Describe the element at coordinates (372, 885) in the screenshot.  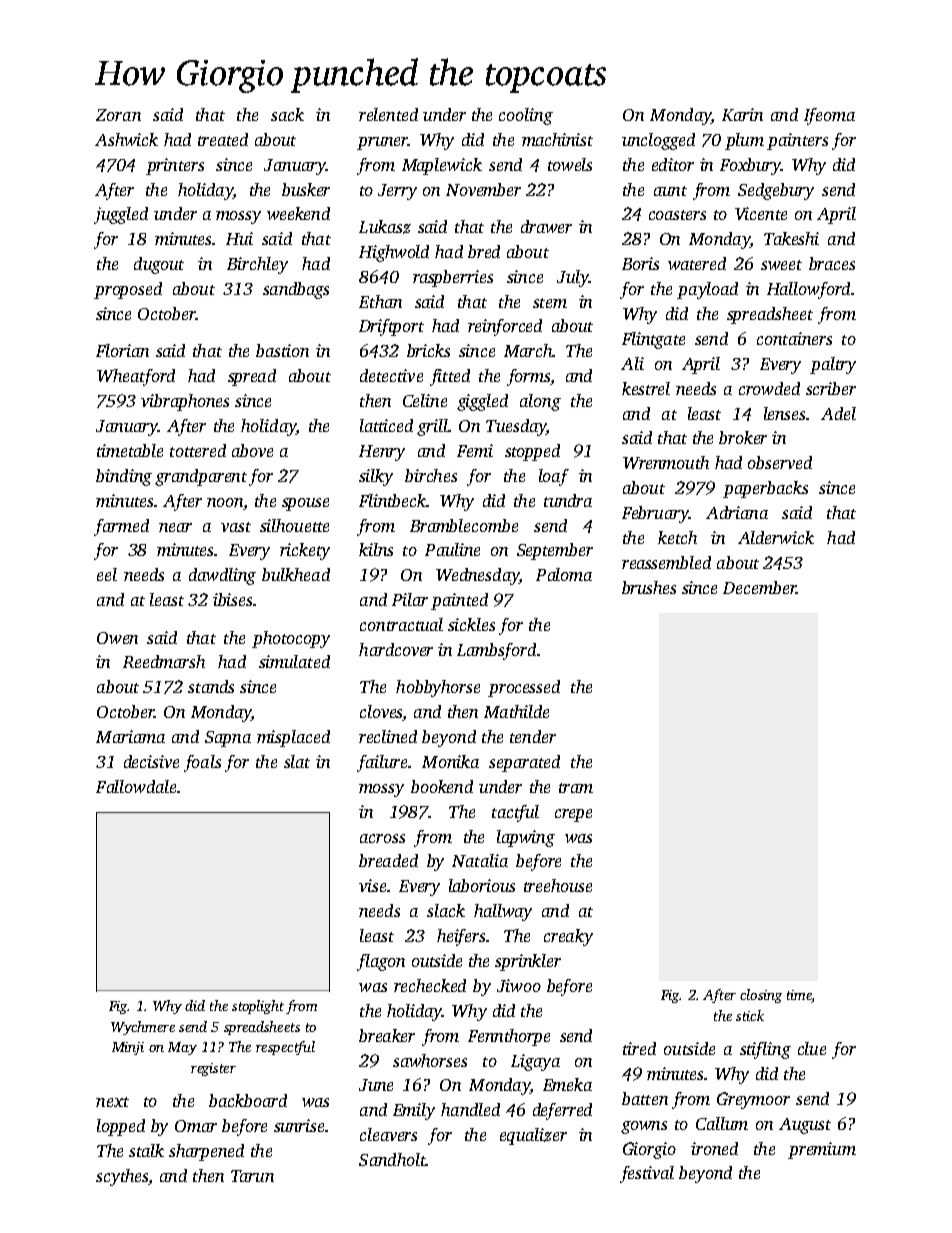
I see `vise` at that location.
